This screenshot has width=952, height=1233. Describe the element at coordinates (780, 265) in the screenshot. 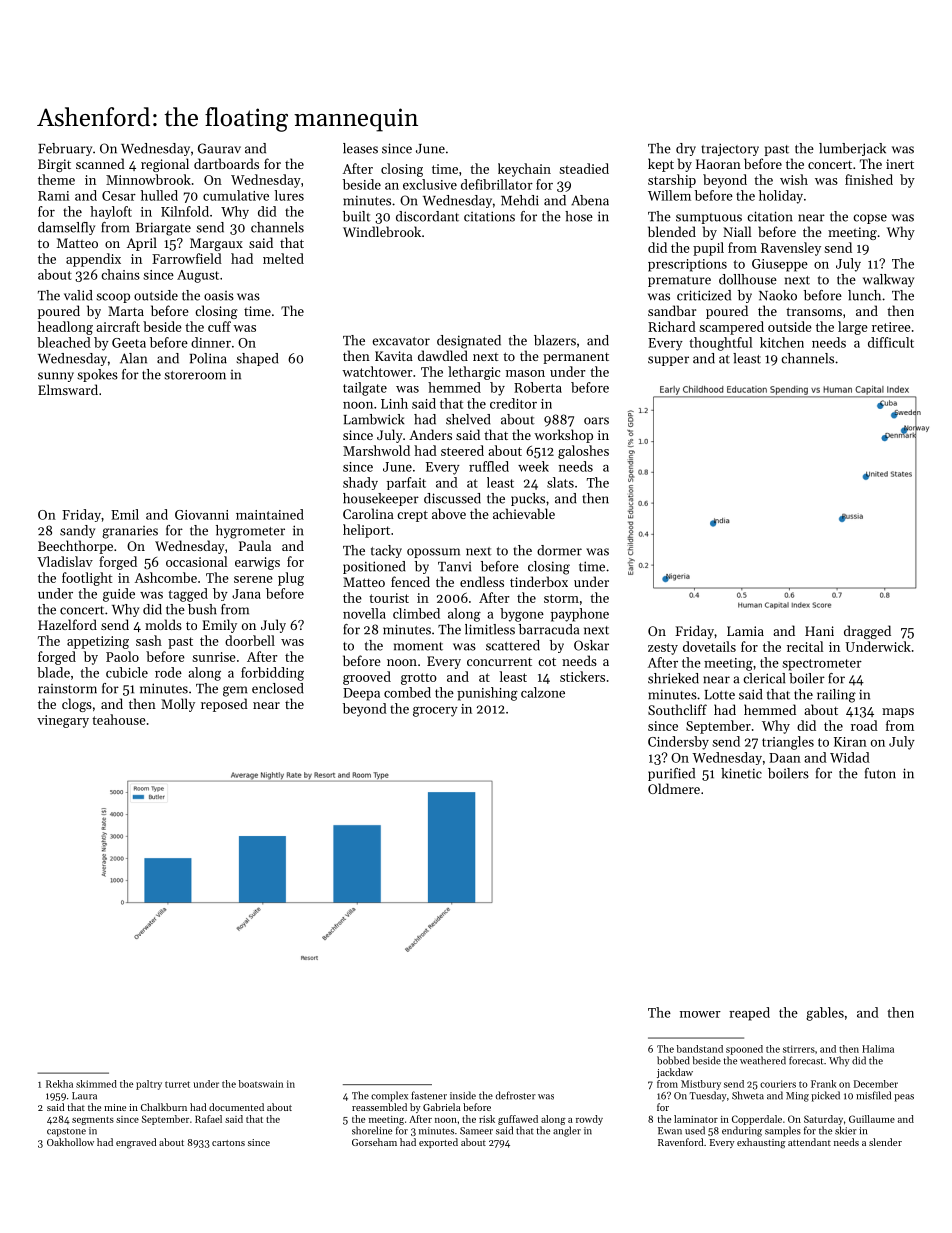

I see `Giuseppe` at that location.
